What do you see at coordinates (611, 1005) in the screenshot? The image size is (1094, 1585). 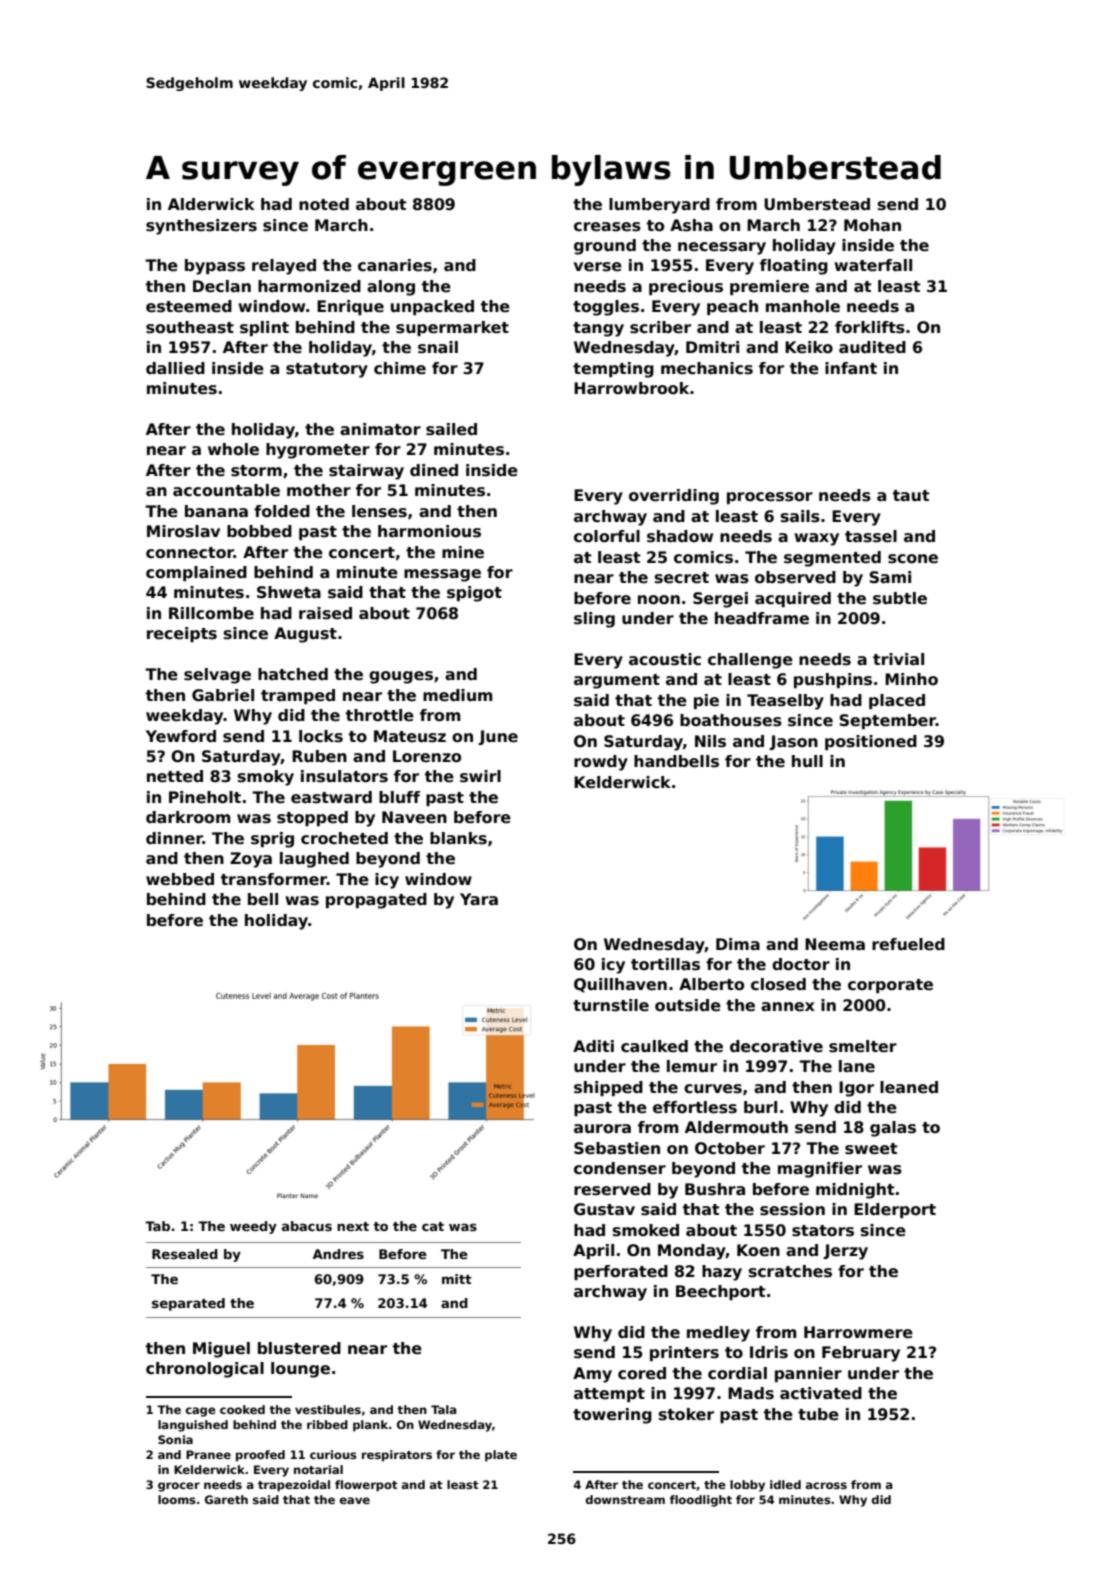 I see `turnstile` at bounding box center [611, 1005].
